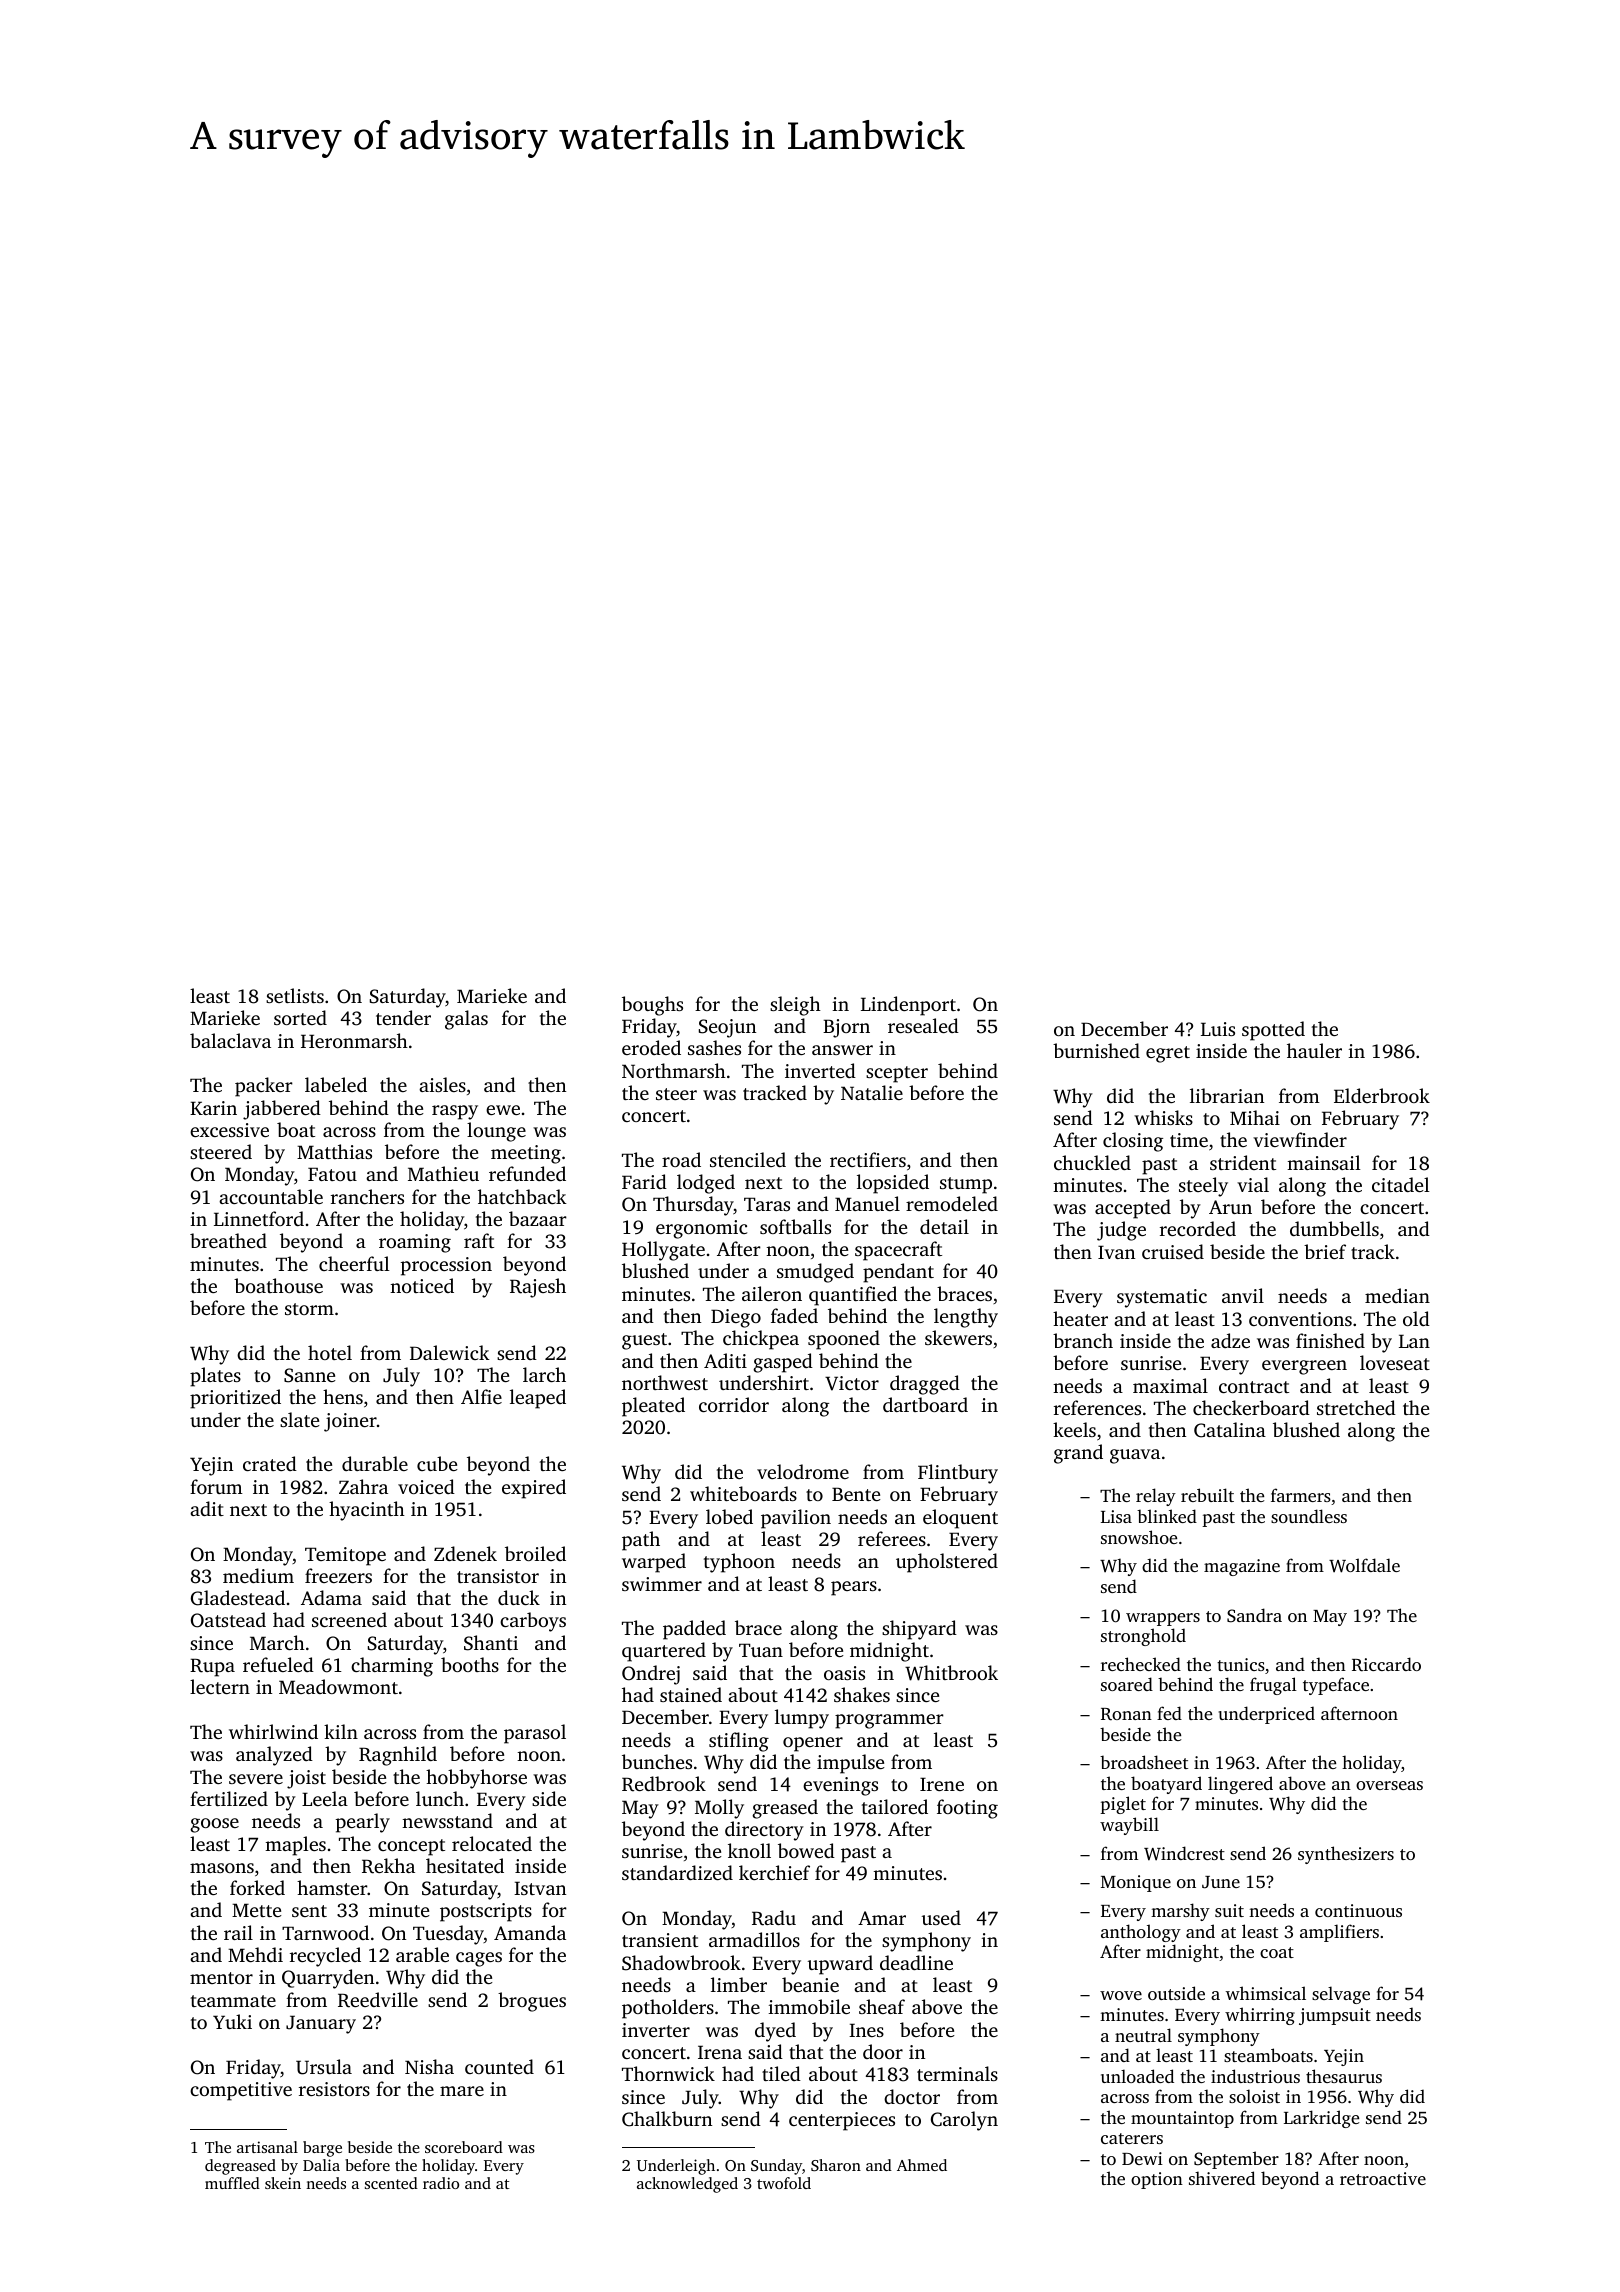 The width and height of the image is (1620, 2292). Describe the element at coordinates (767, 1204) in the image. I see `Taras` at that location.
